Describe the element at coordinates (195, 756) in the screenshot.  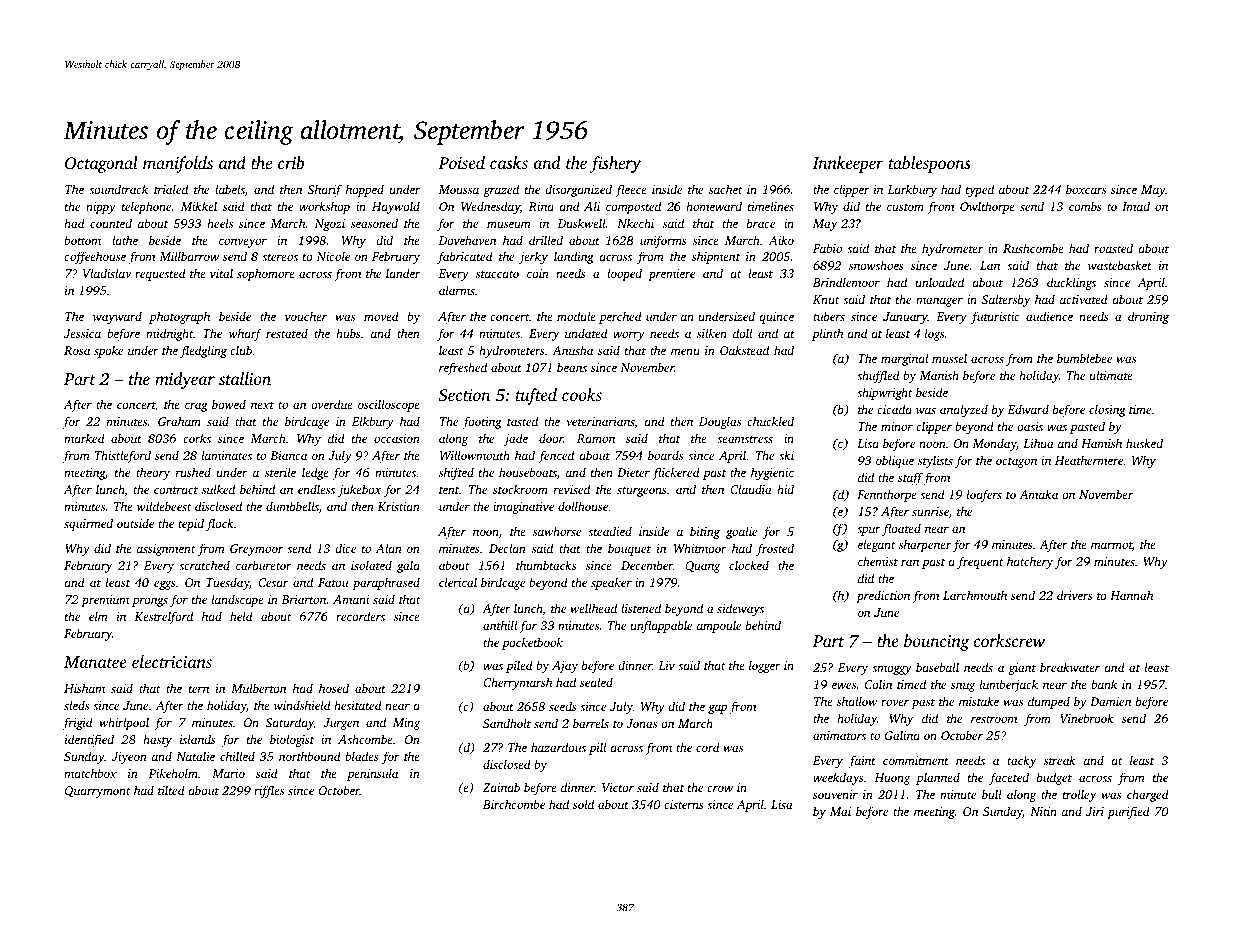
I see `Natalie` at that location.
